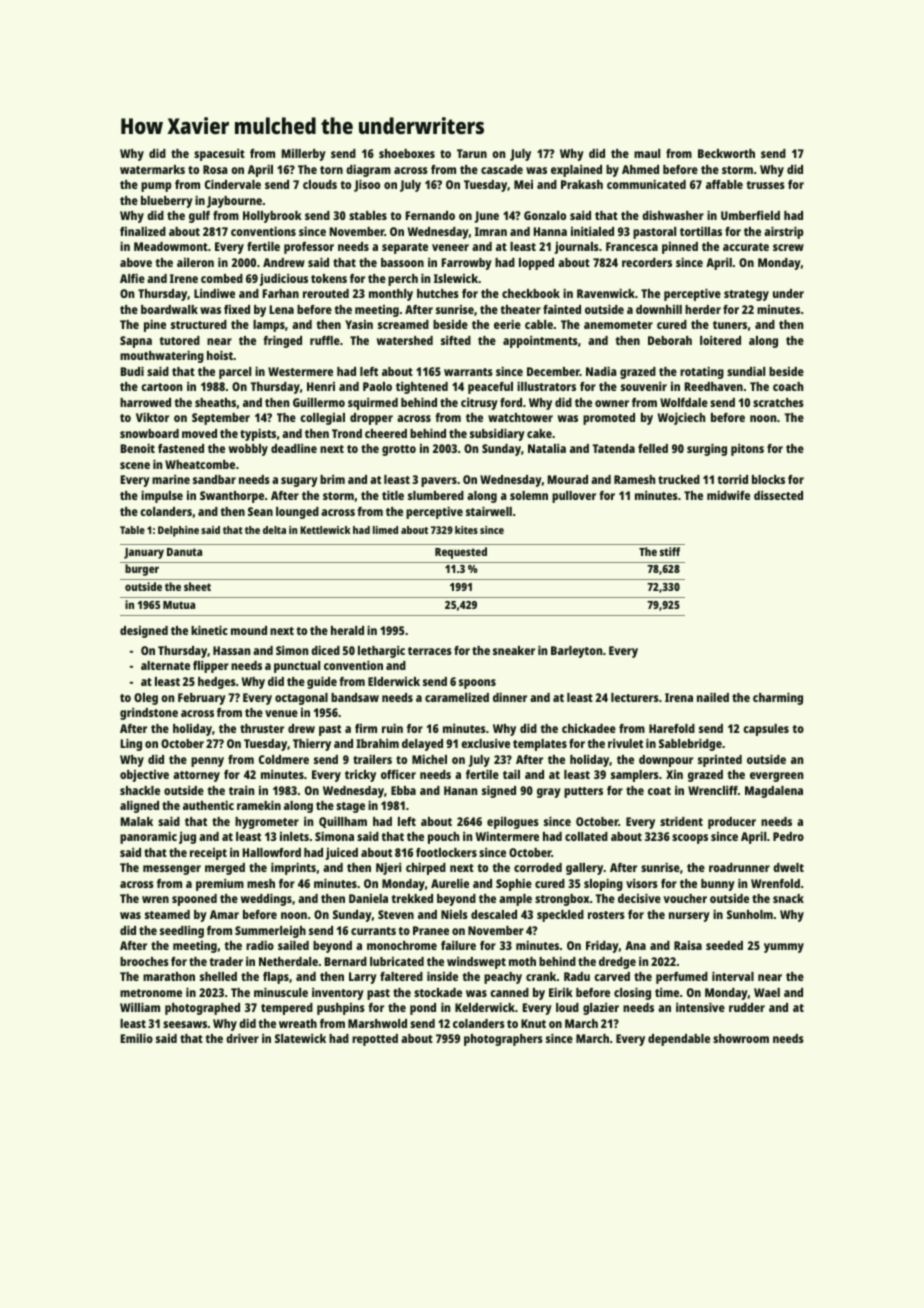  I want to click on lamps, so click(269, 326).
